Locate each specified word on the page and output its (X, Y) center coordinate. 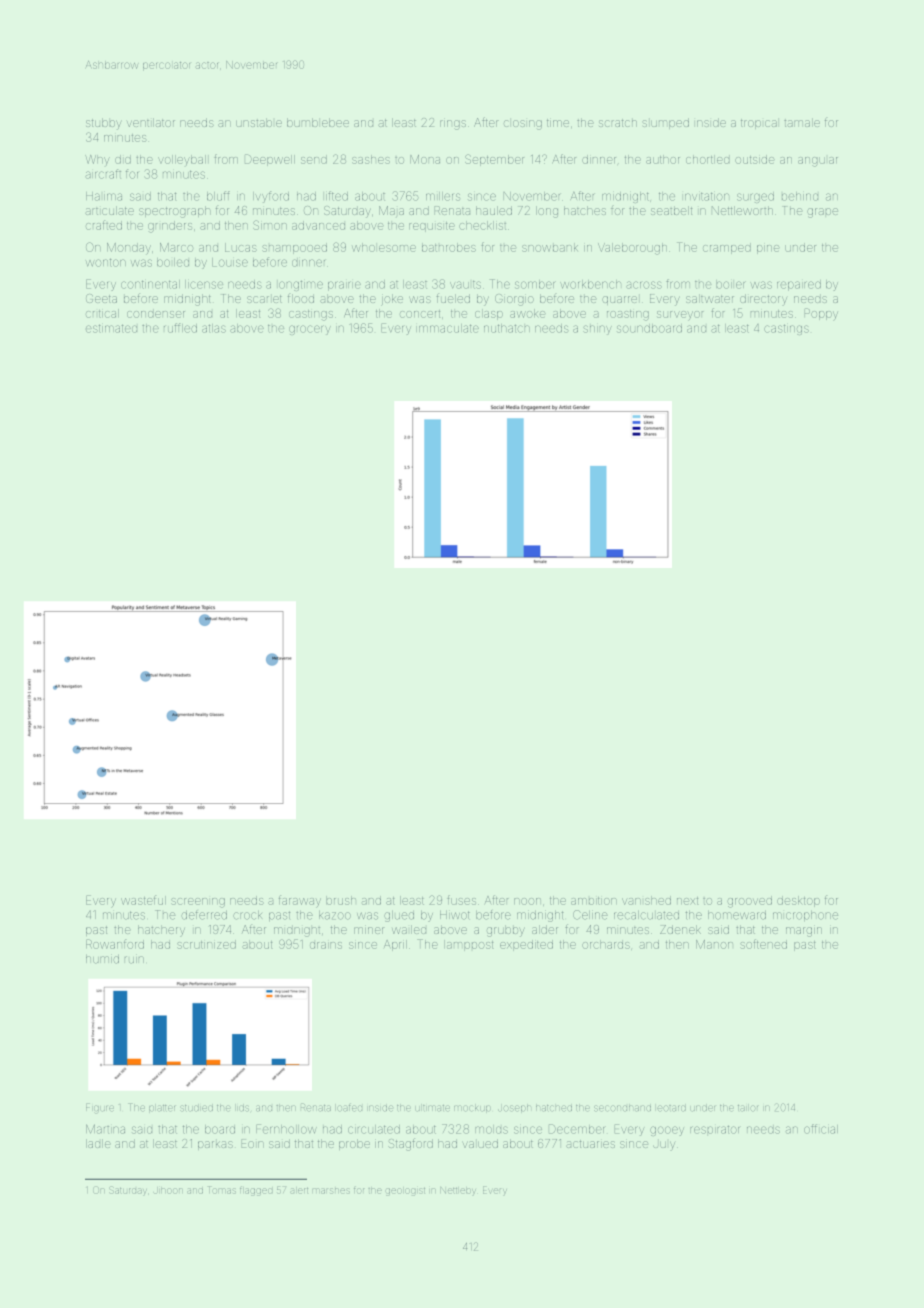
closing (523, 125)
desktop (798, 901)
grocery (310, 330)
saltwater (710, 298)
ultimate (432, 1108)
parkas (215, 1145)
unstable (259, 122)
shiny (597, 330)
